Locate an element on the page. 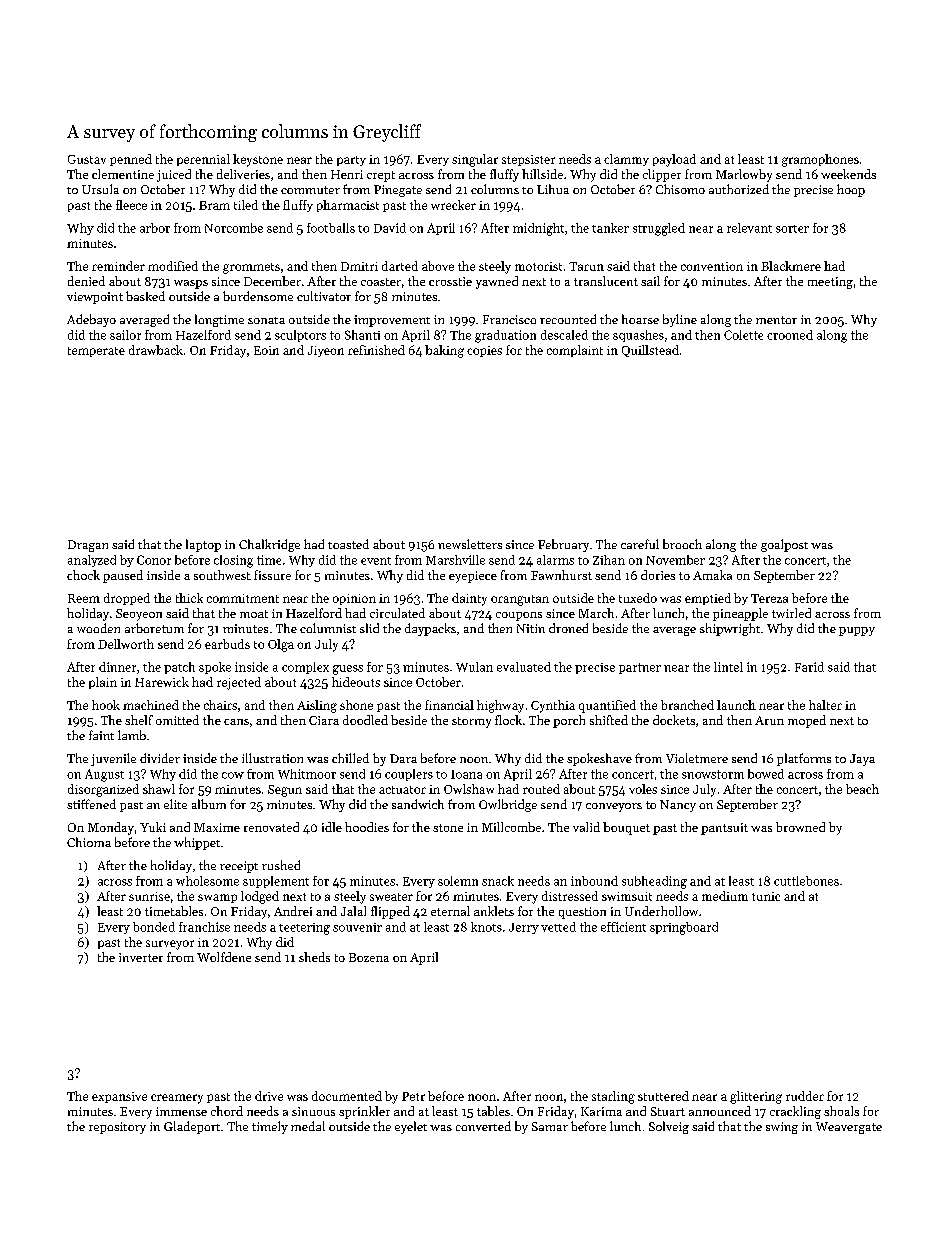 The image size is (952, 1233). Dragan is located at coordinates (88, 546).
